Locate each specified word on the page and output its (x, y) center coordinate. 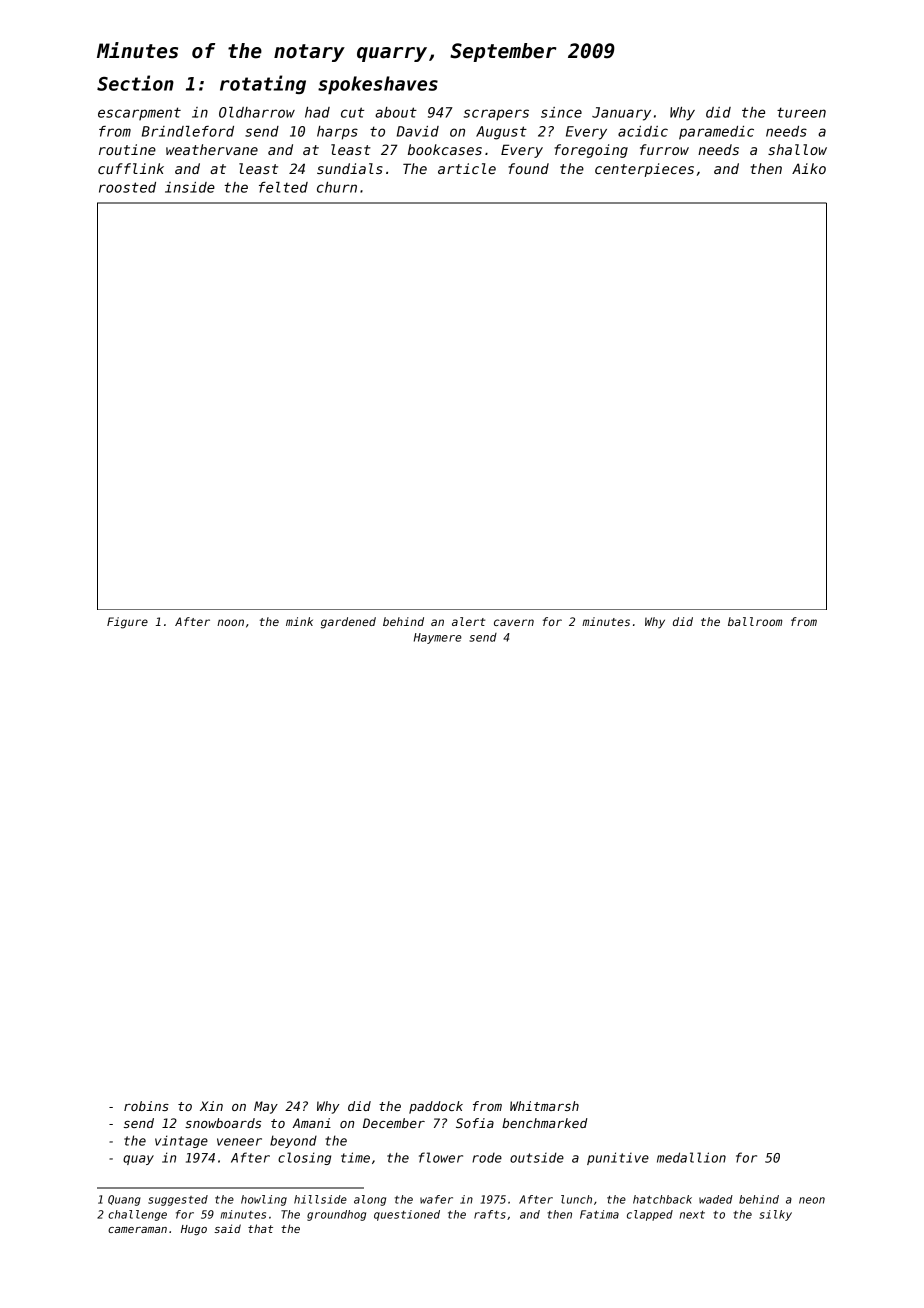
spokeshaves (378, 85)
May (266, 1107)
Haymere (438, 638)
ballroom (755, 621)
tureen (801, 112)
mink (299, 621)
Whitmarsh (544, 1106)
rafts (490, 1214)
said (227, 1228)
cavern (514, 622)
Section (135, 83)
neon (812, 1200)
